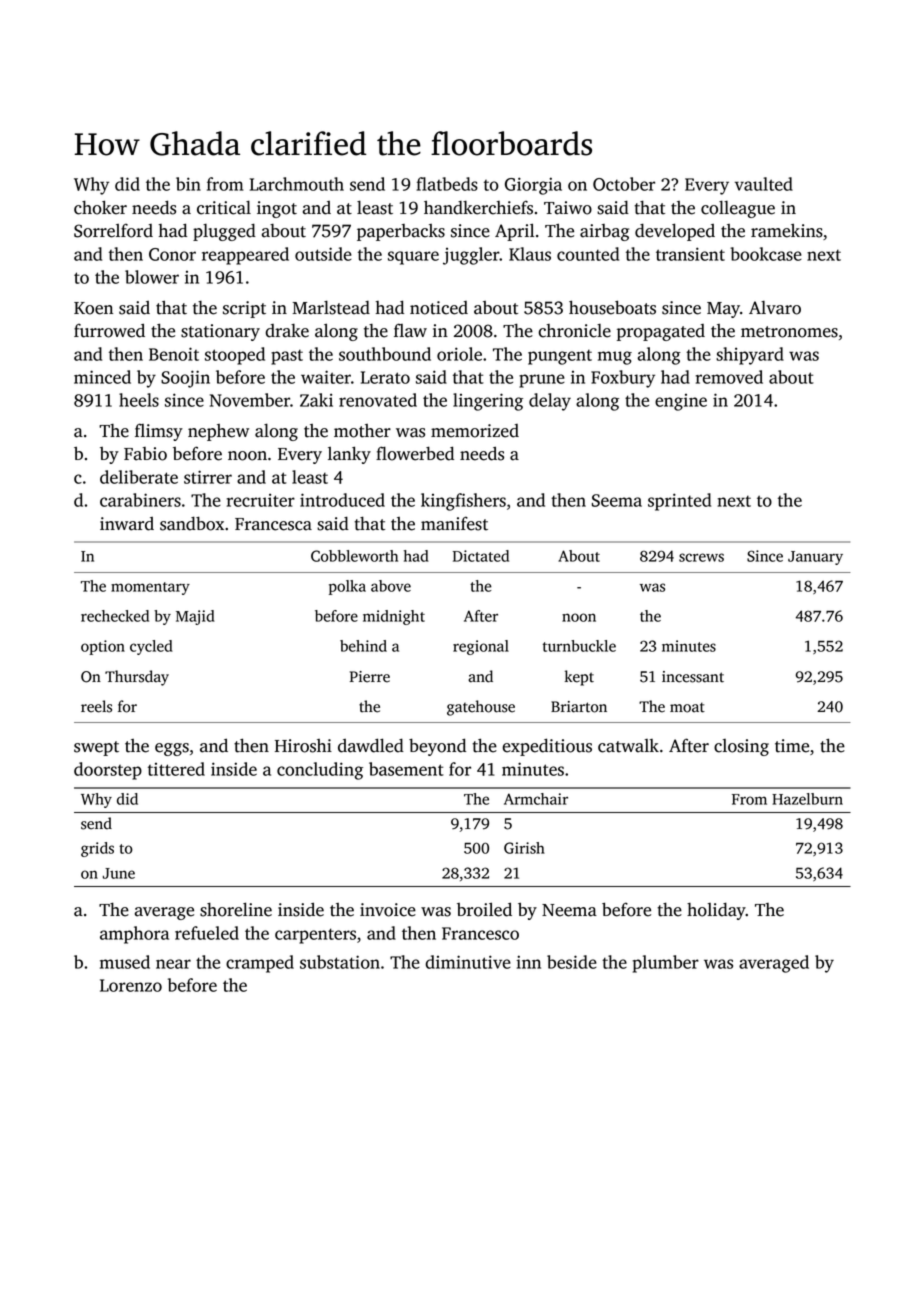 Image resolution: width=924 pixels, height=1308 pixels. I want to click on Hiroshi, so click(303, 746).
